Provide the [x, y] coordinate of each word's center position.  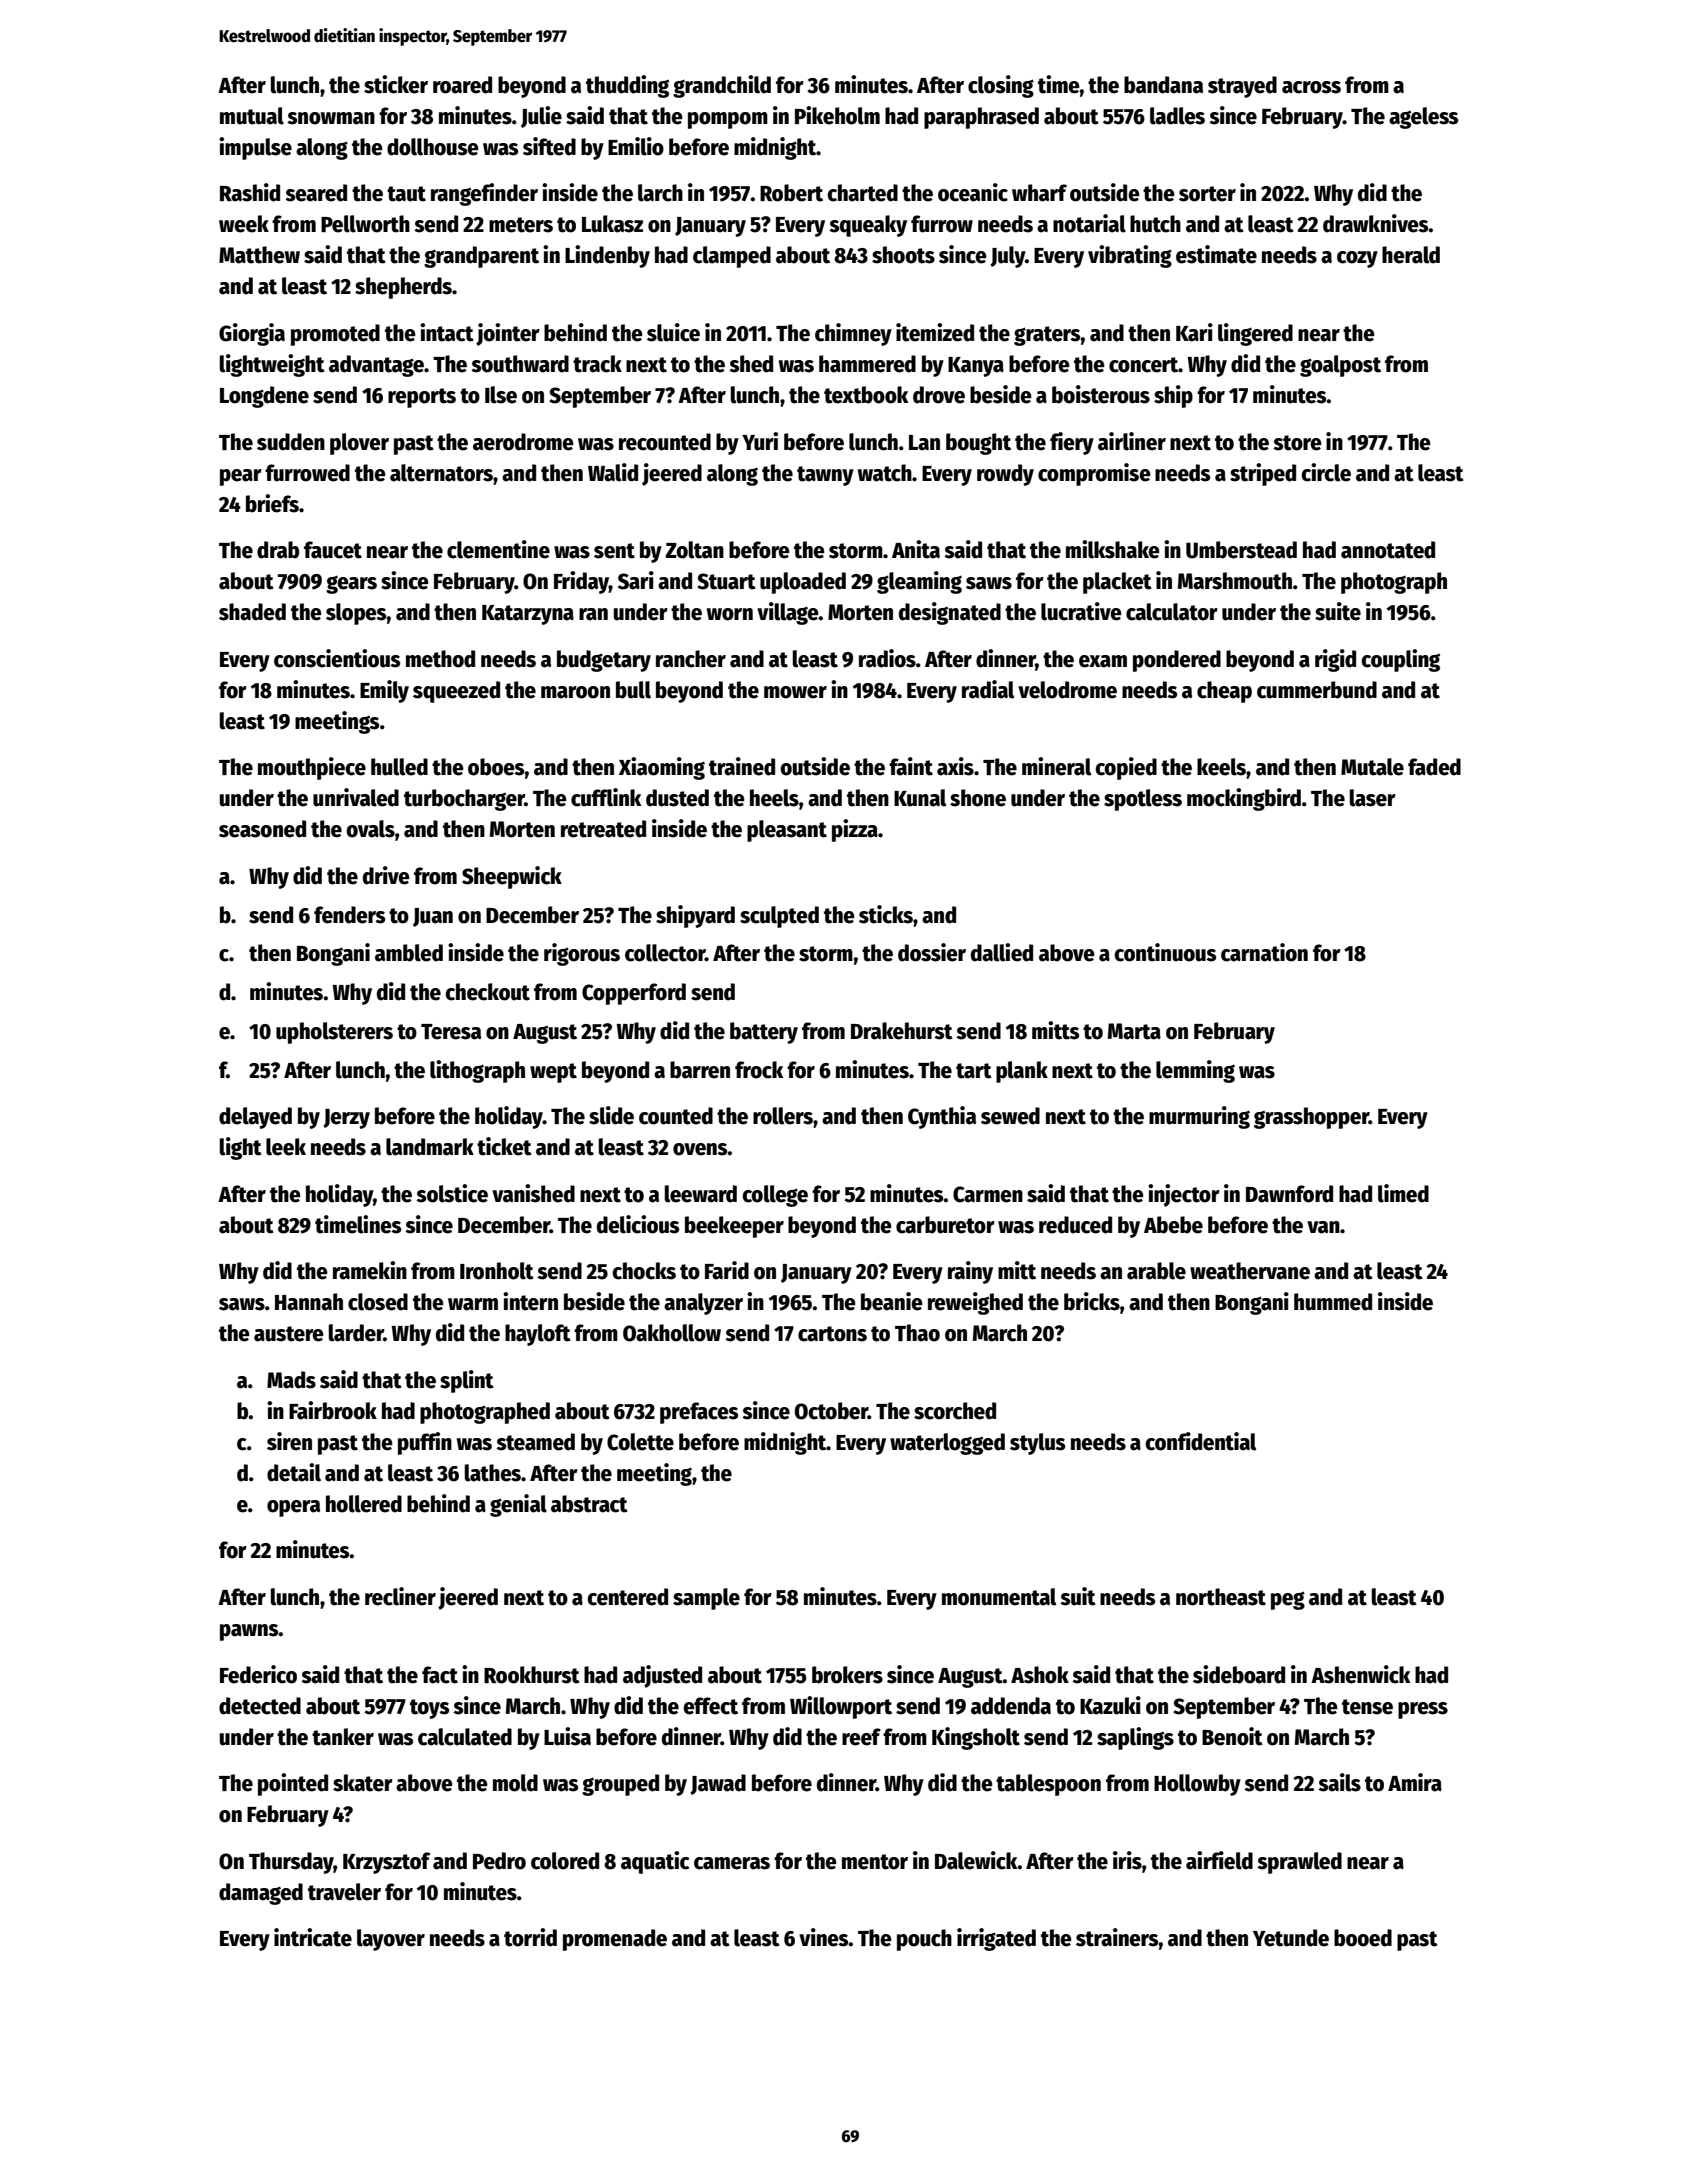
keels [1221, 767]
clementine [498, 549]
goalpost [1340, 366]
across [1311, 87]
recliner [400, 1596]
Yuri [760, 441]
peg [1288, 1600]
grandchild [722, 86]
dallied [1002, 952]
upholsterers [334, 1033]
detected [260, 1706]
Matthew [259, 255]
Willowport [841, 1707]
